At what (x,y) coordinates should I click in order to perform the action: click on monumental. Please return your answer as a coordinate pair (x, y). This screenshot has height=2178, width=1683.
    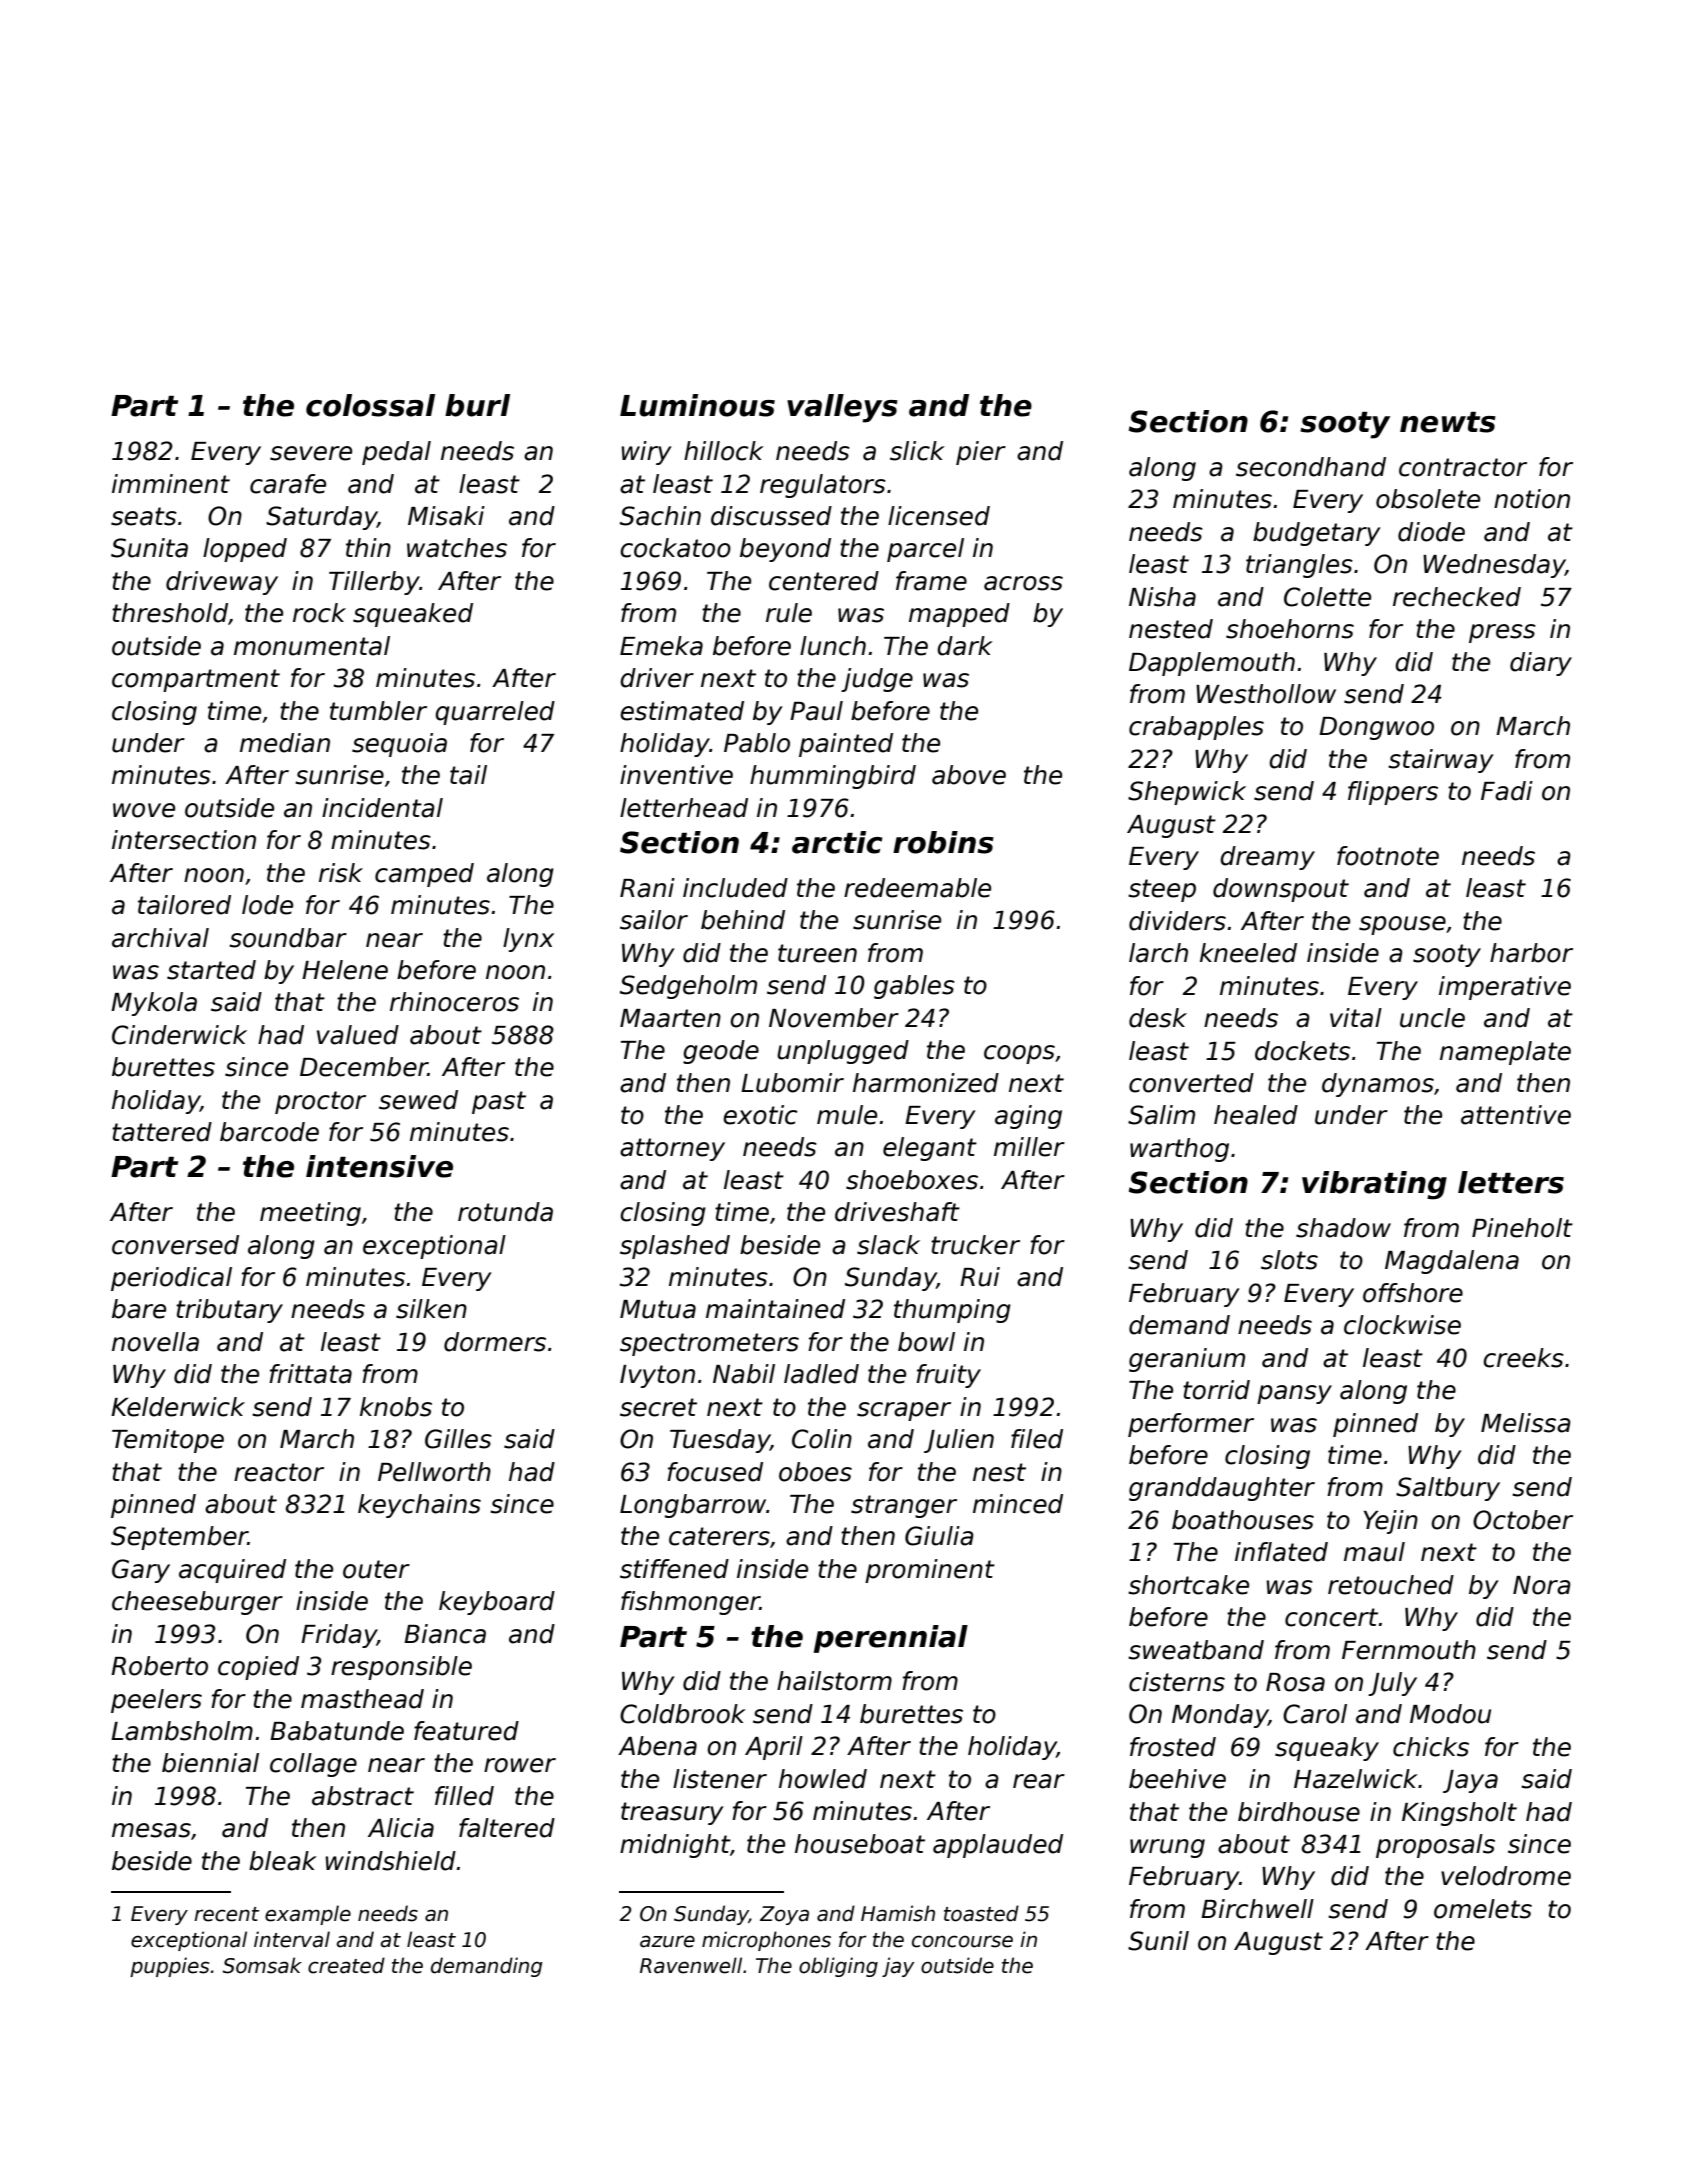
    Looking at the image, I should click on (312, 646).
